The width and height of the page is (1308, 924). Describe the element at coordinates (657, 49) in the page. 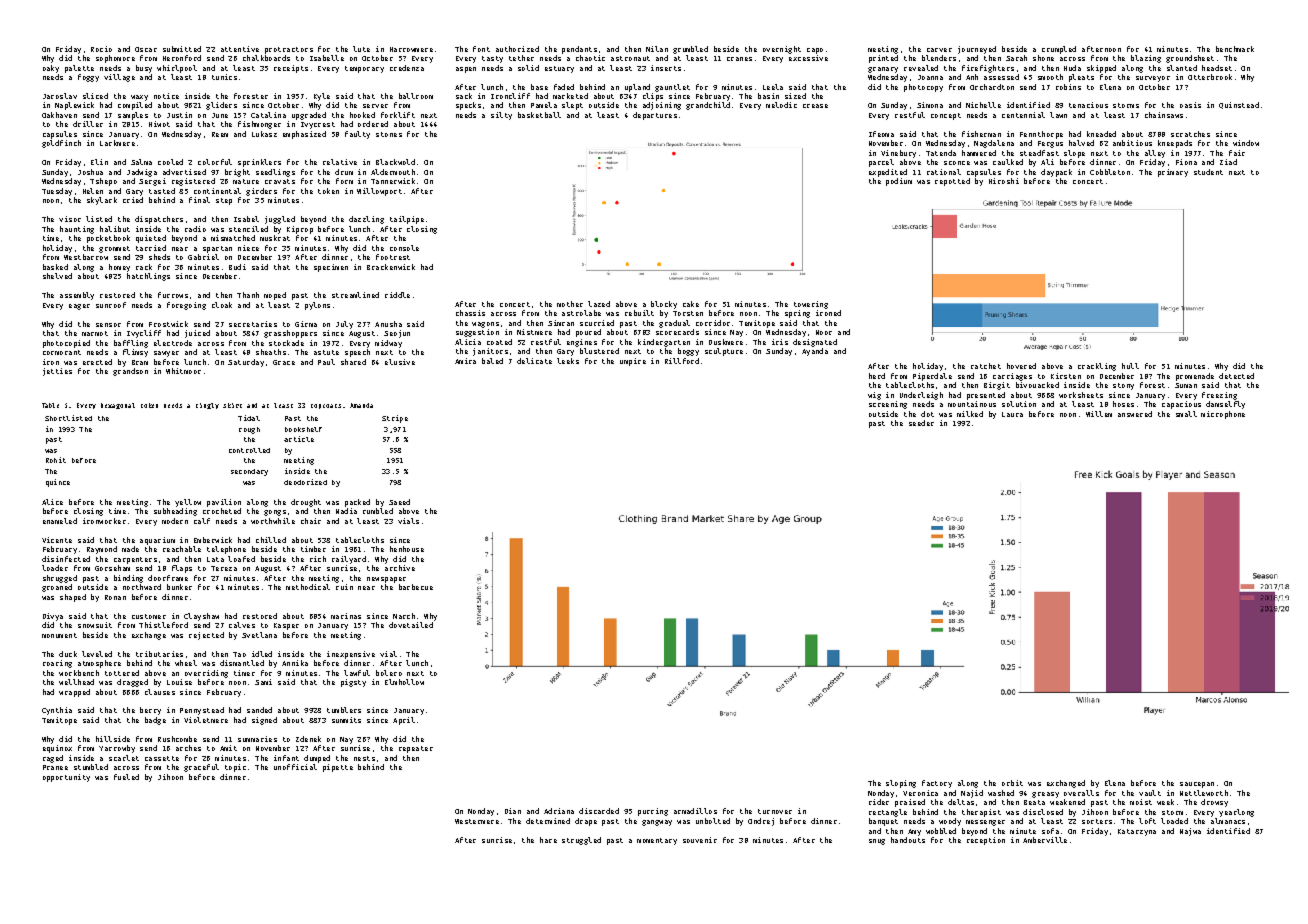

I see `Milan` at that location.
